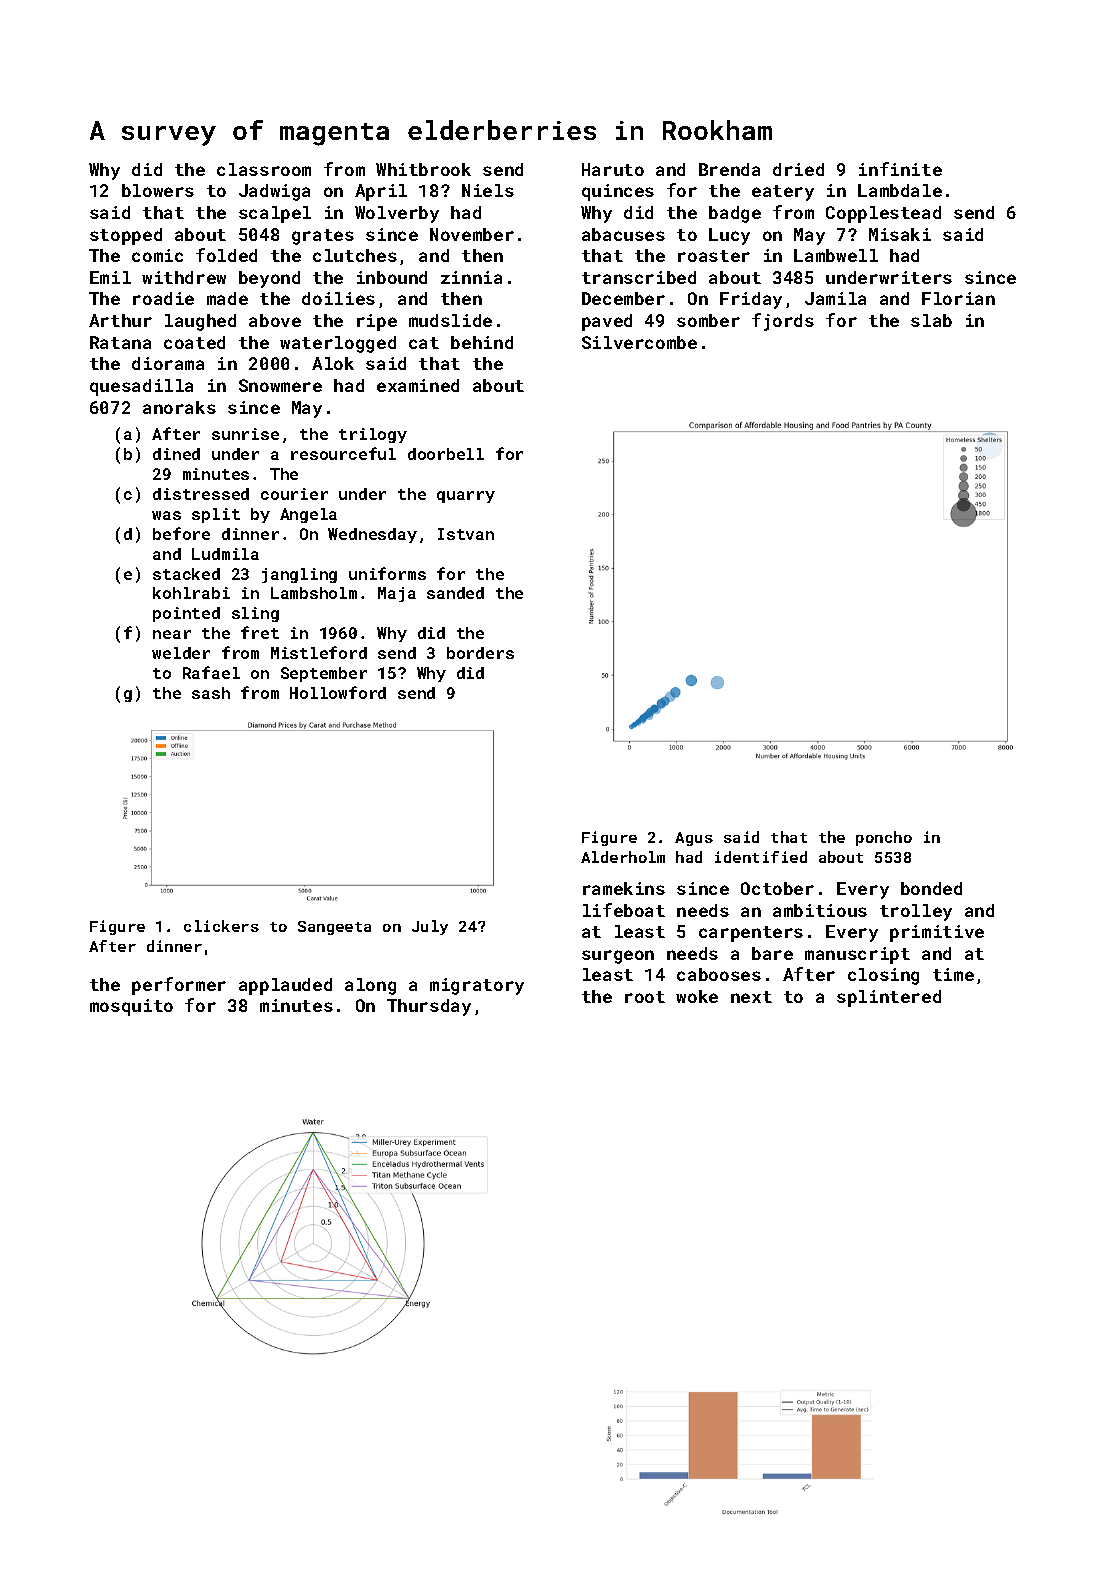 The width and height of the screenshot is (1111, 1571). I want to click on Hollowford, so click(338, 692).
